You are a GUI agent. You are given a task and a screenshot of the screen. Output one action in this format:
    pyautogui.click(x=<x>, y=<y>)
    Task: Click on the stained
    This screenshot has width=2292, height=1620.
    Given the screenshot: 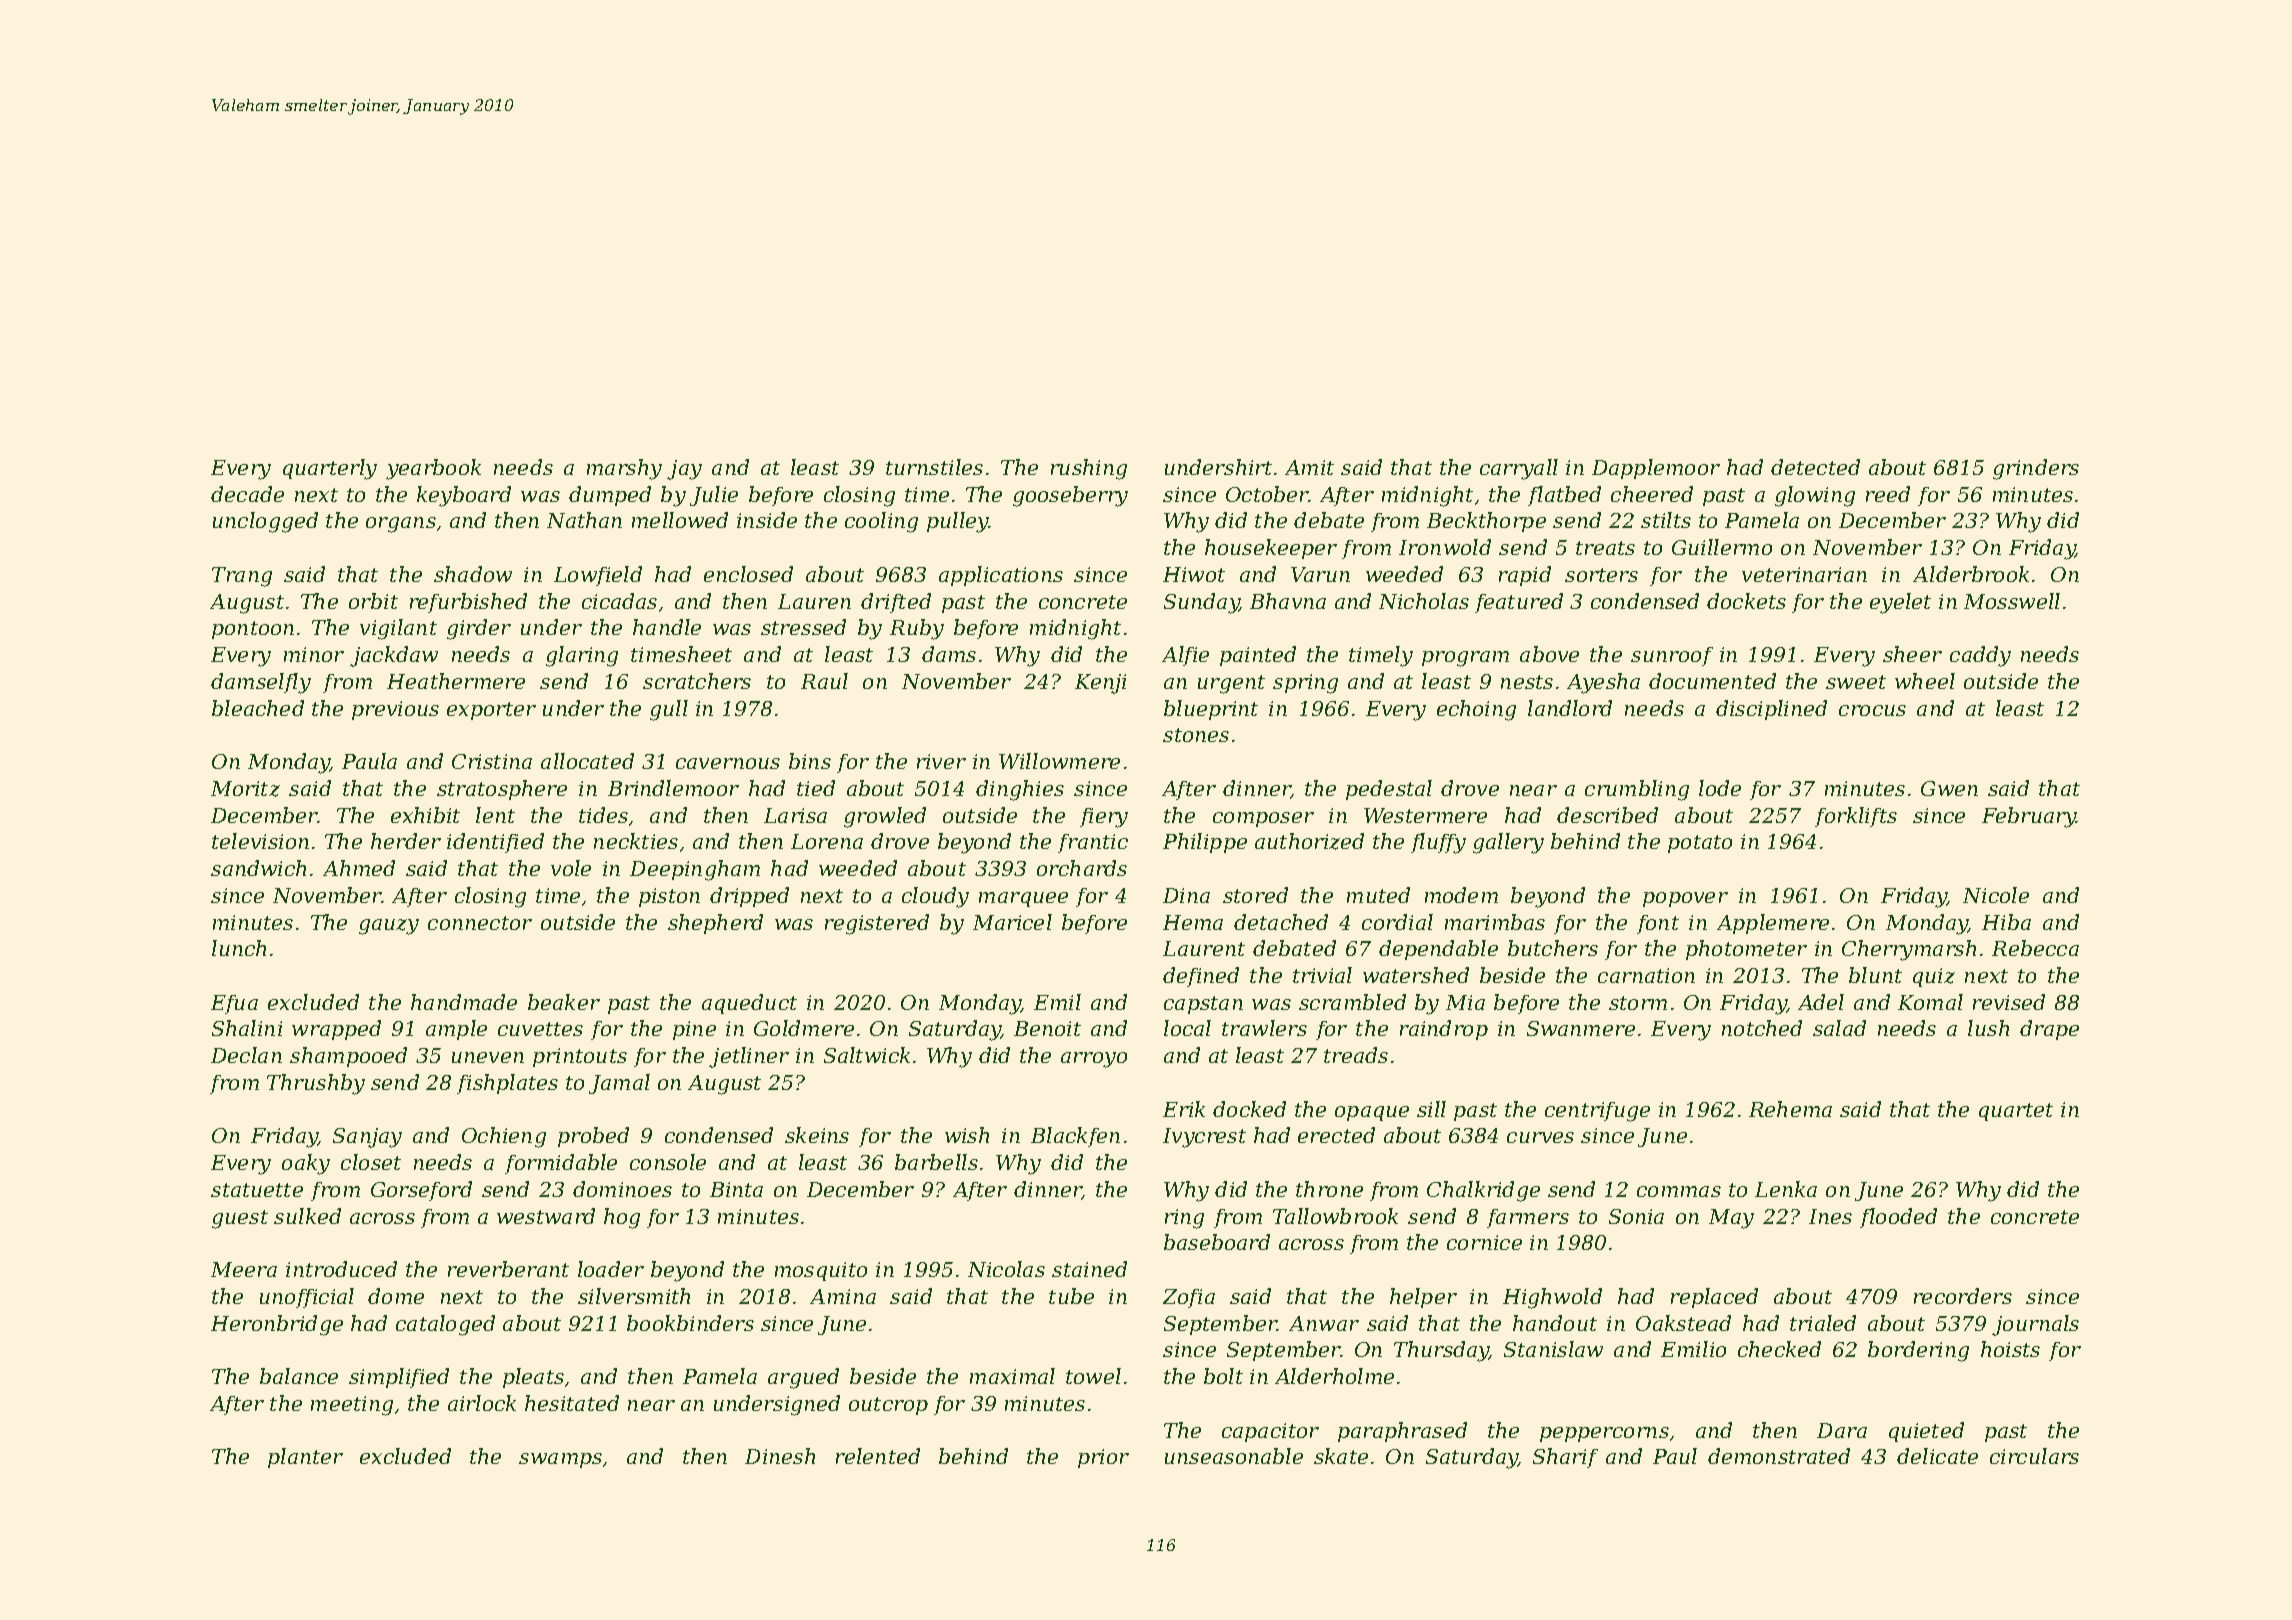 What is the action you would take?
    pyautogui.click(x=1089, y=1269)
